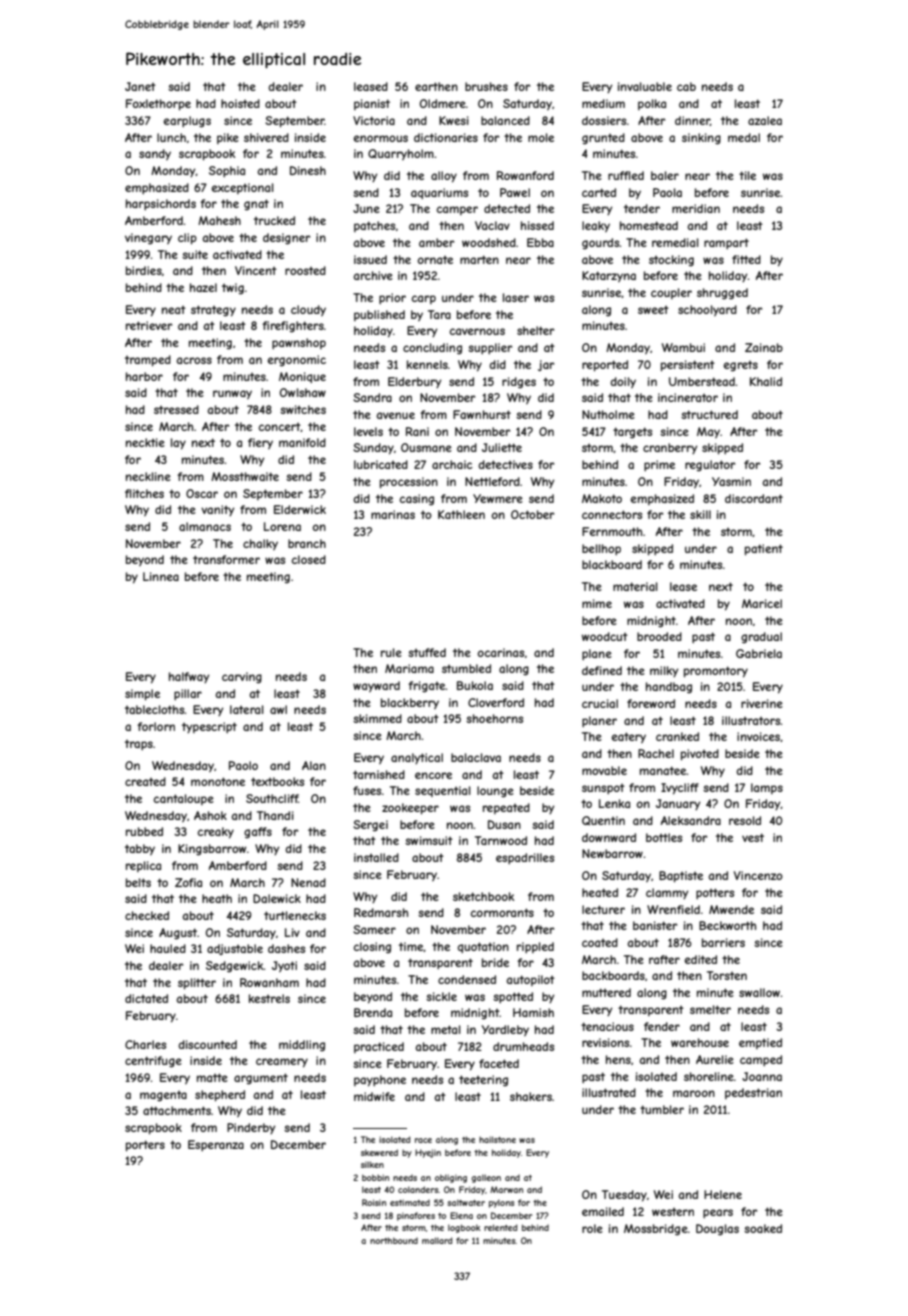 Image resolution: width=908 pixels, height=1316 pixels. I want to click on brushes, so click(486, 86).
